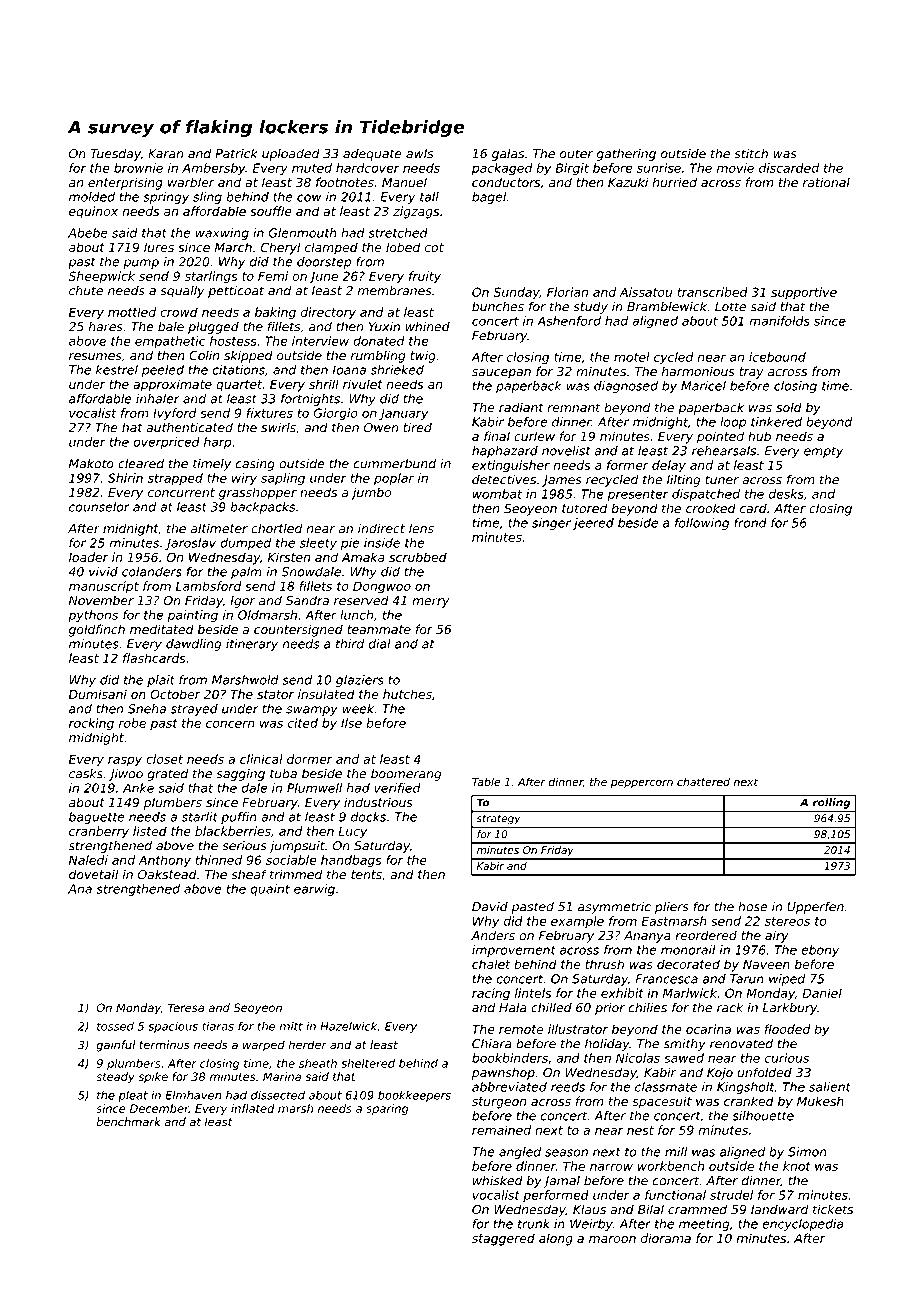 This screenshot has height=1308, width=924. What do you see at coordinates (264, 1046) in the screenshot?
I see `warped` at bounding box center [264, 1046].
